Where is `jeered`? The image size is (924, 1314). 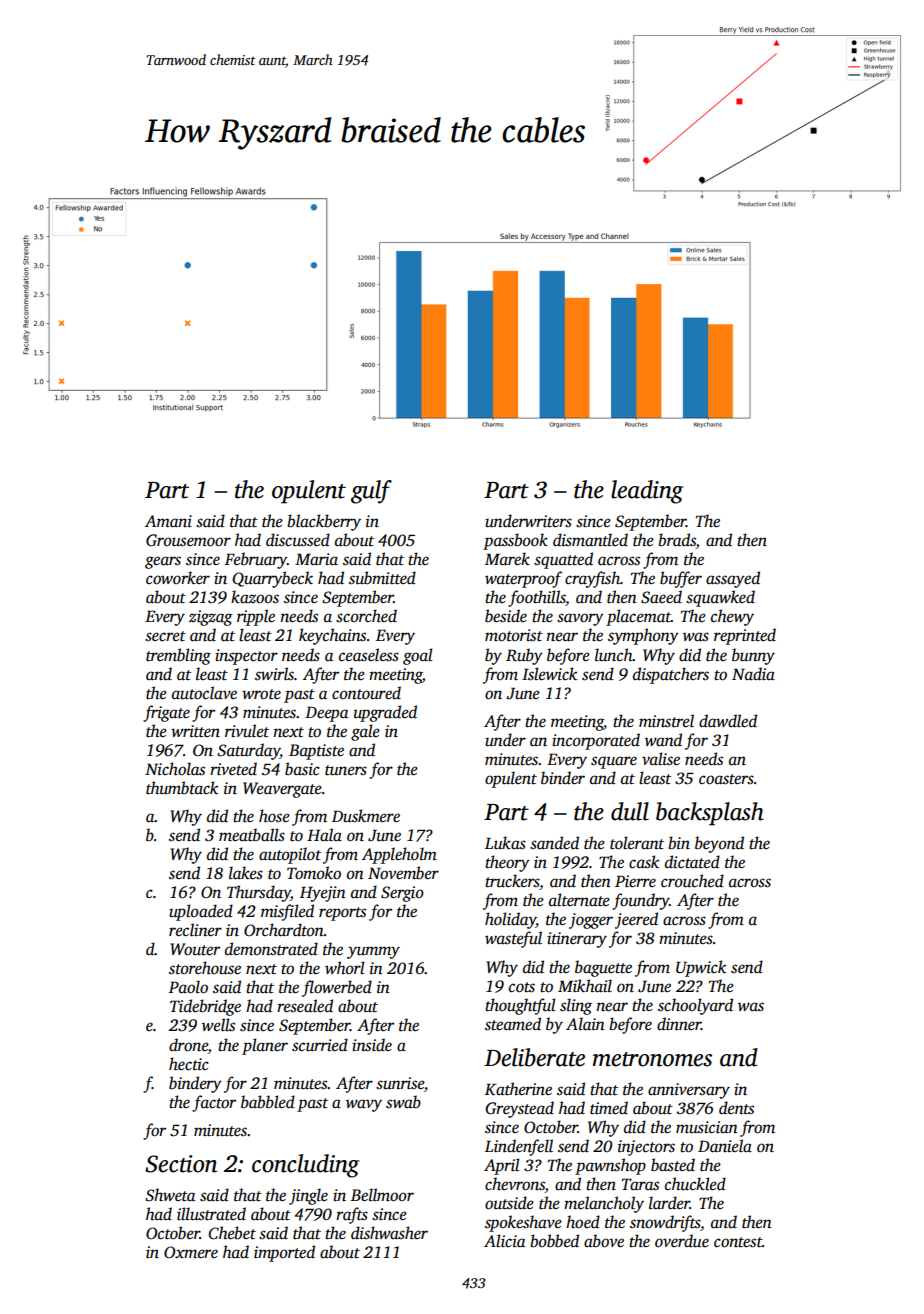 jeered is located at coordinates (636, 920).
